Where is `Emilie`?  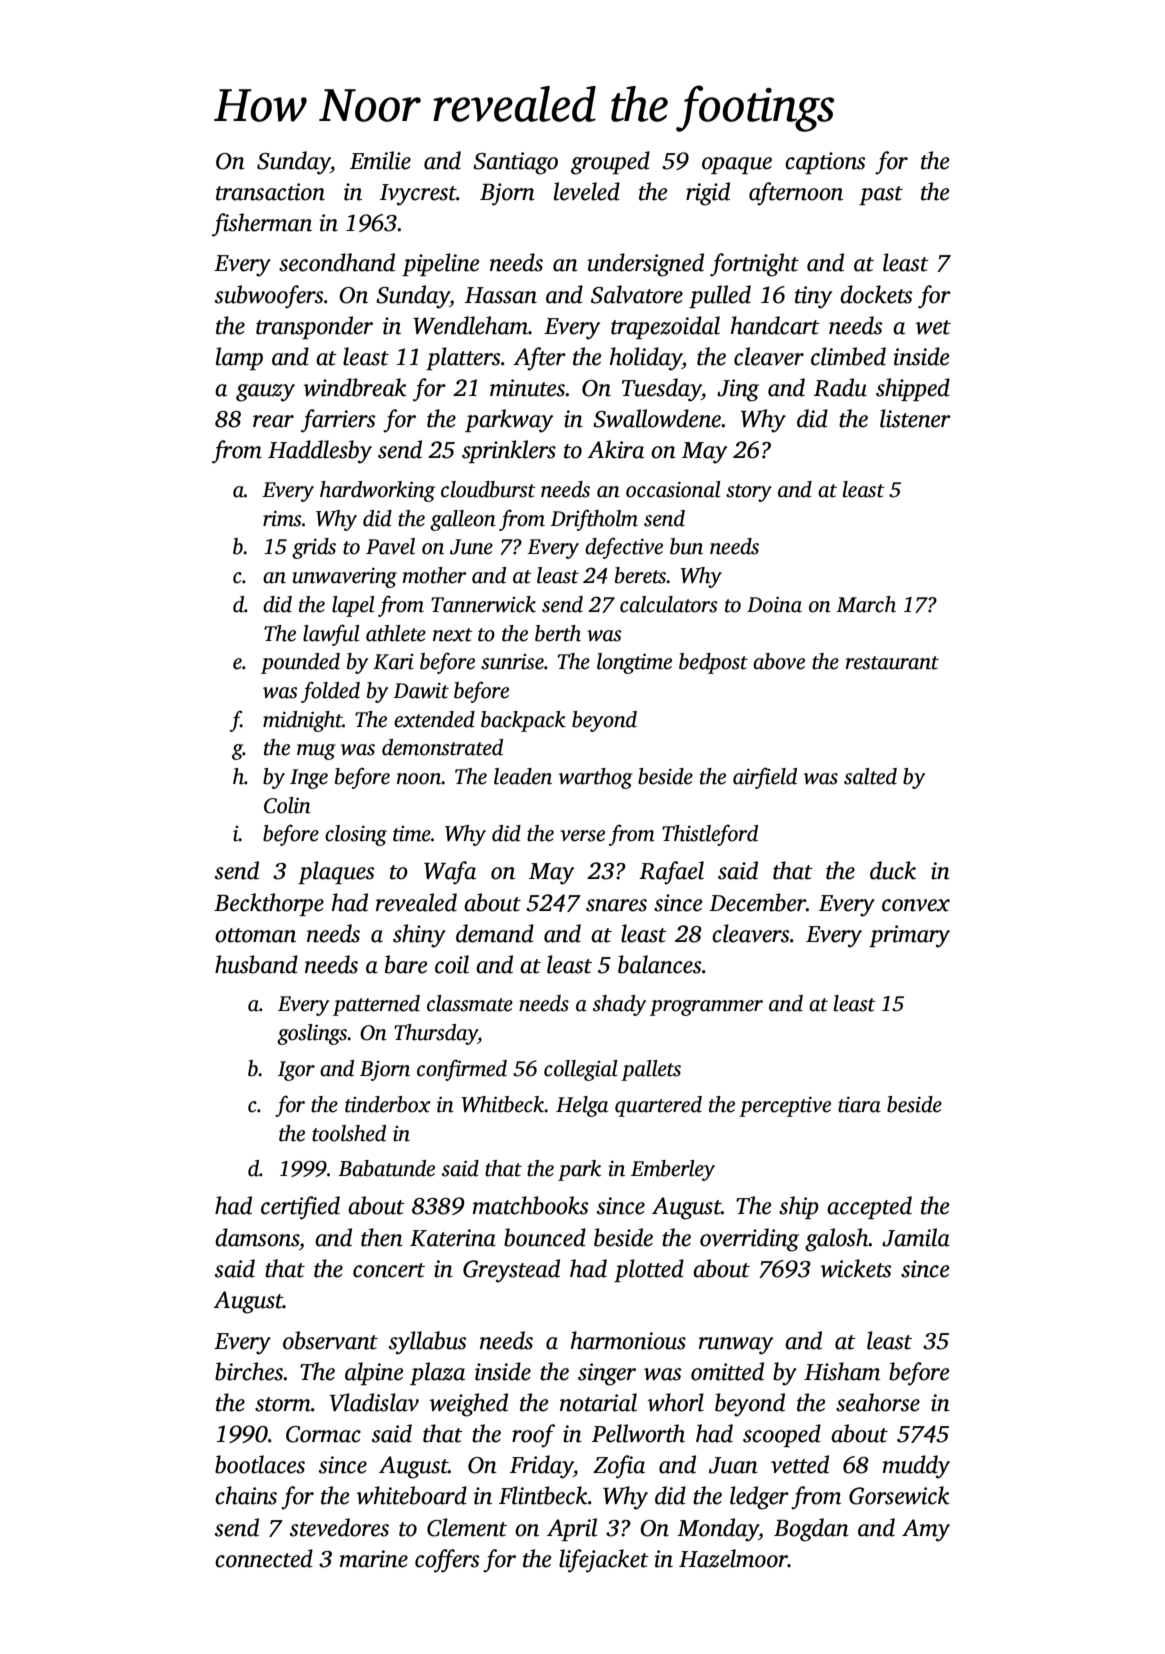
Emilie is located at coordinates (380, 160).
